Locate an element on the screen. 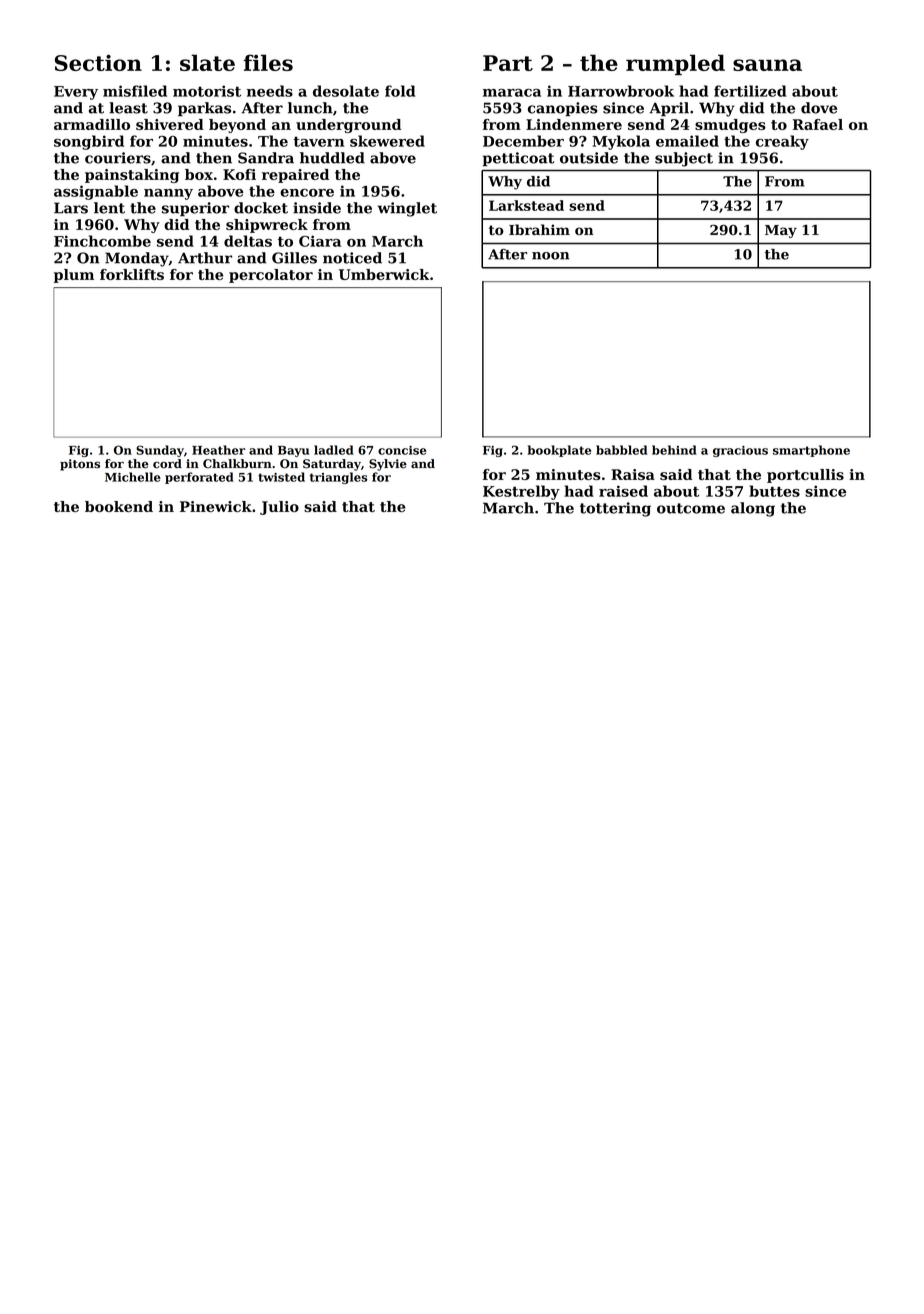 This screenshot has height=1314, width=924. Pinewick is located at coordinates (216, 506).
